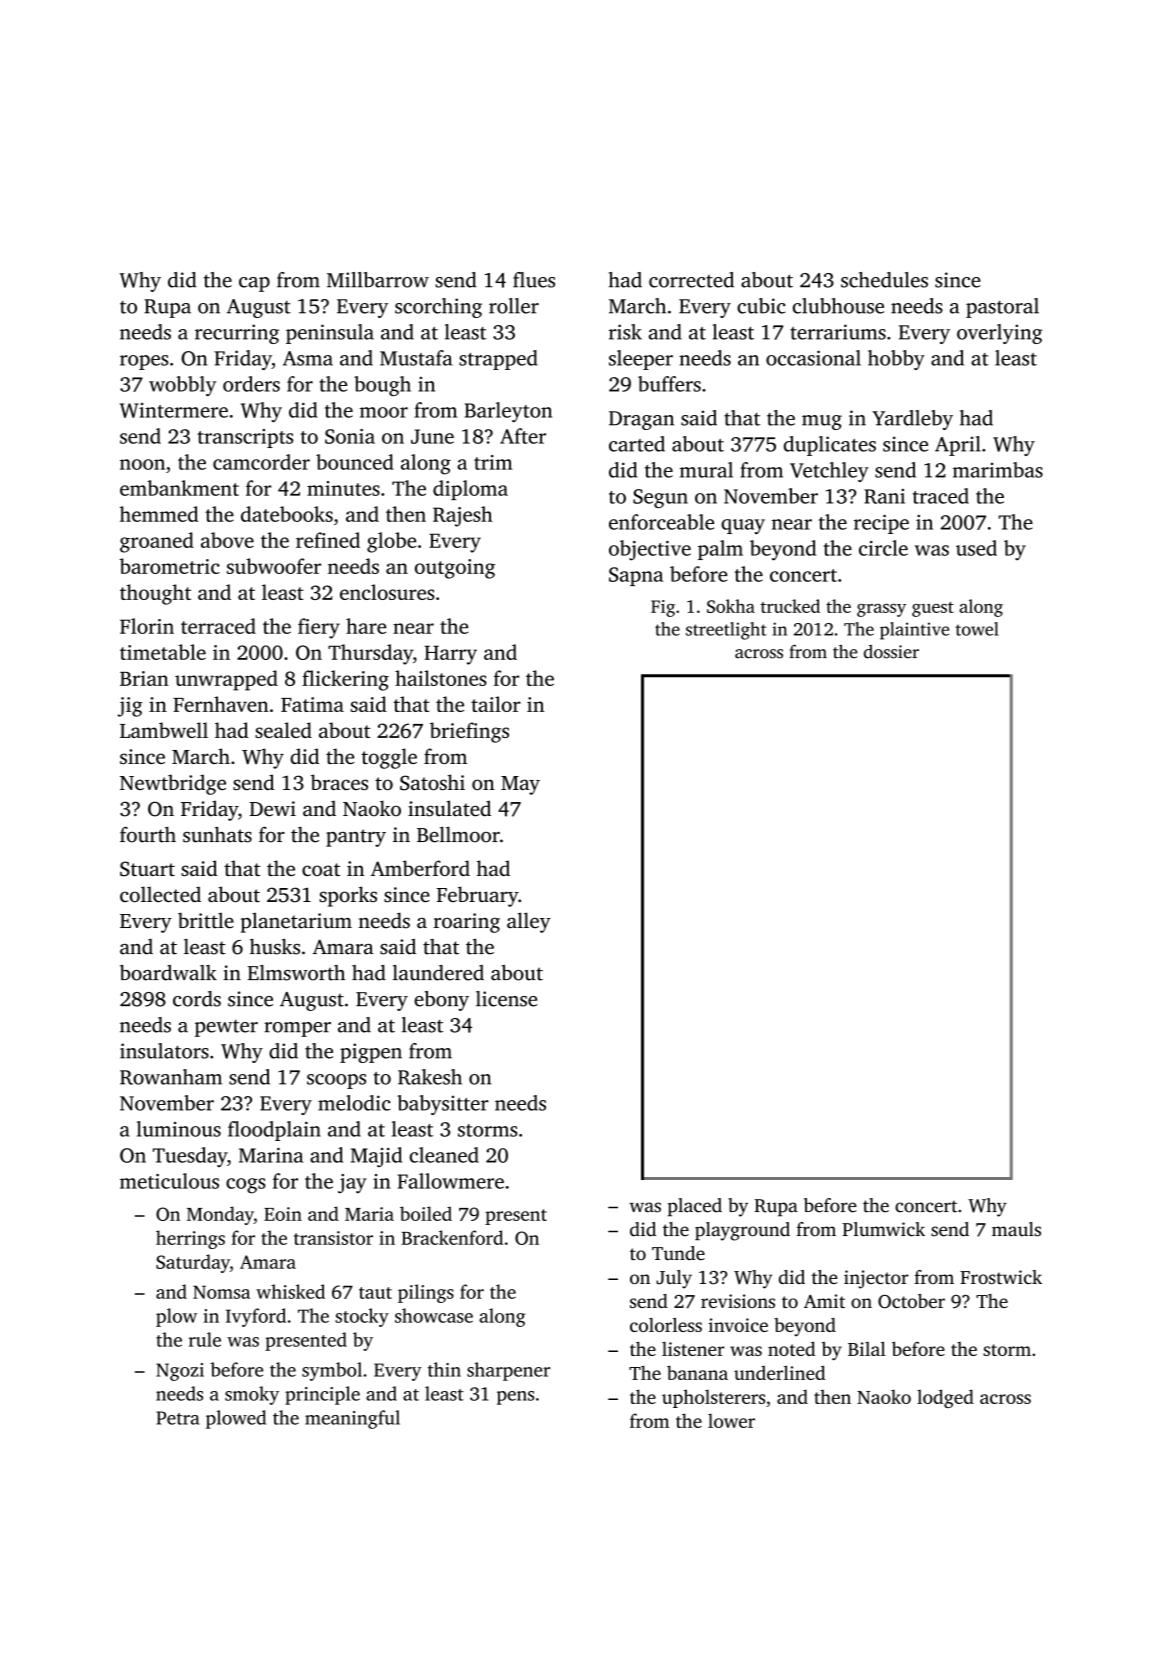 The width and height of the page is (1165, 1654). What do you see at coordinates (876, 1279) in the page?
I see `injector` at bounding box center [876, 1279].
